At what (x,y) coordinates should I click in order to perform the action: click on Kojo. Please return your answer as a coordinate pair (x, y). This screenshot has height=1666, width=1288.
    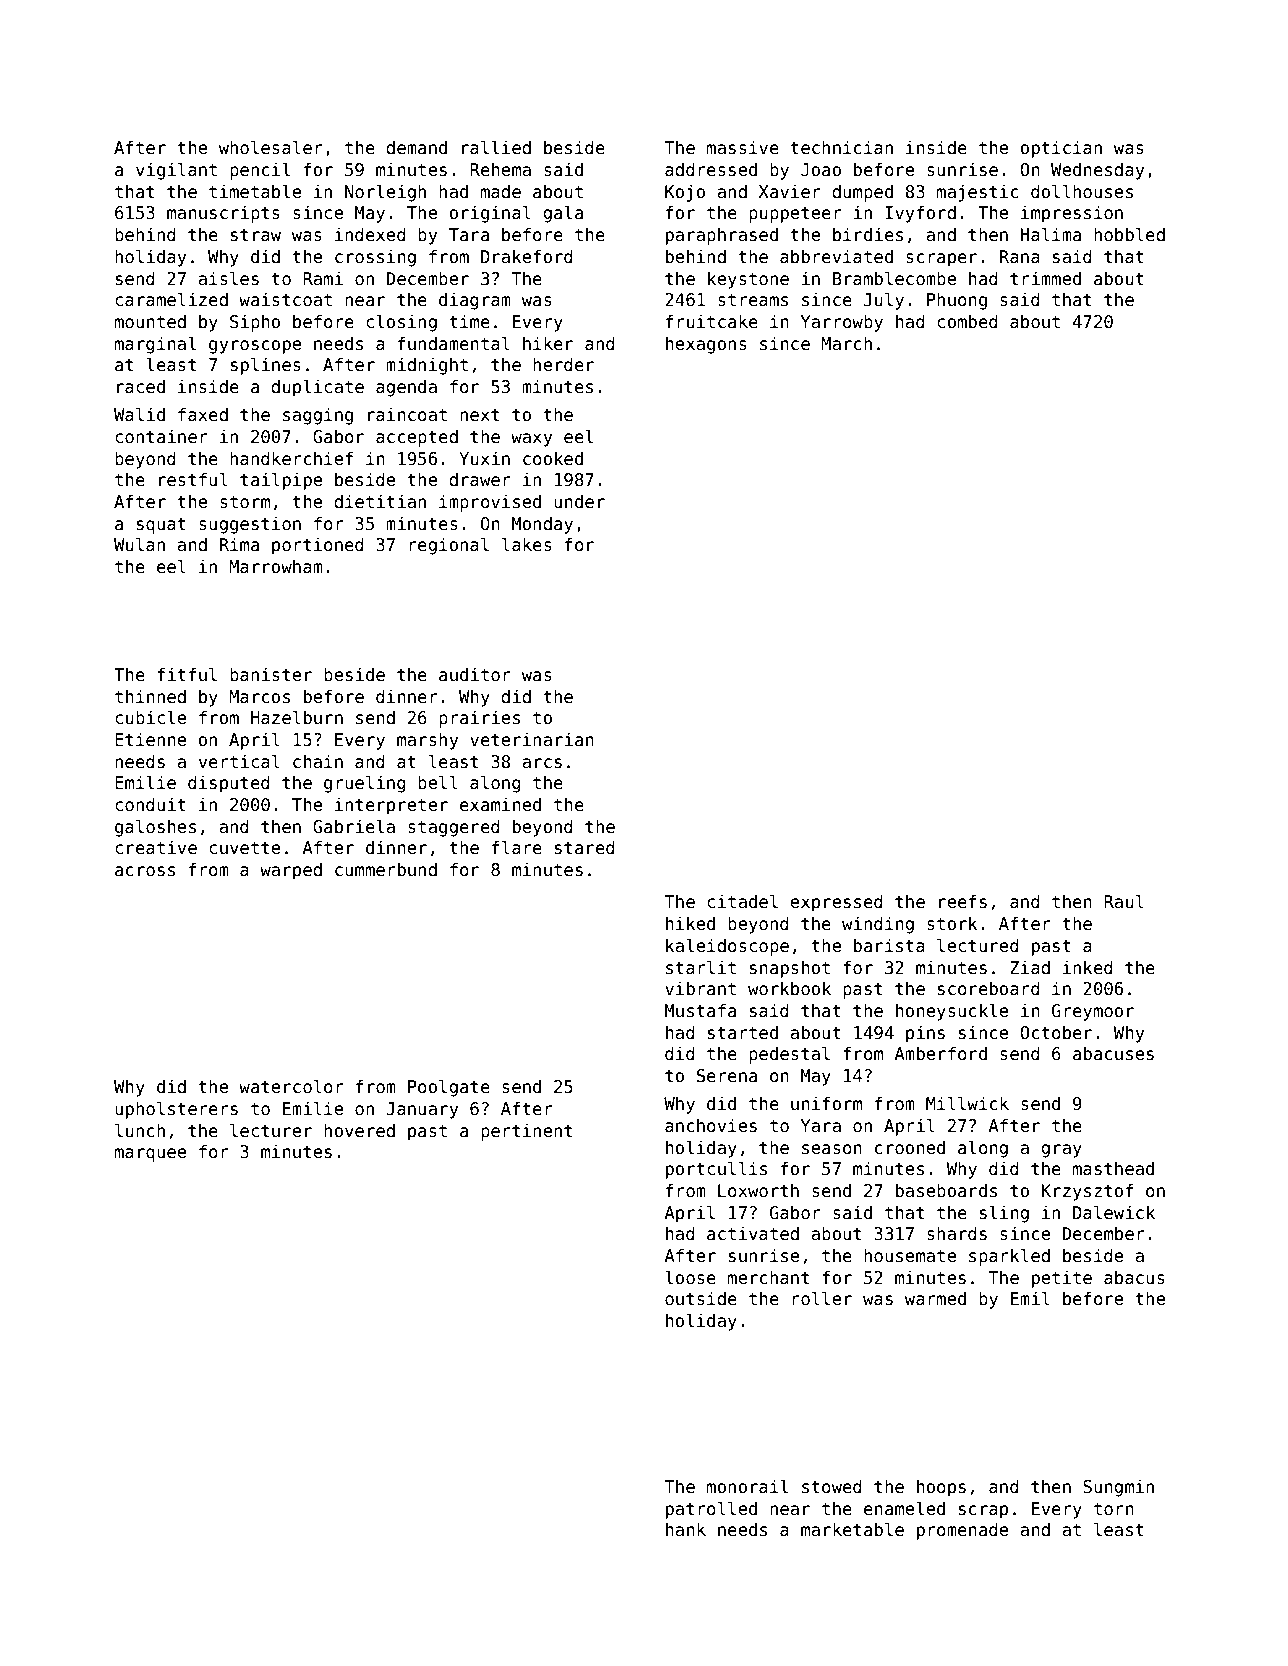
    Looking at the image, I should click on (685, 193).
